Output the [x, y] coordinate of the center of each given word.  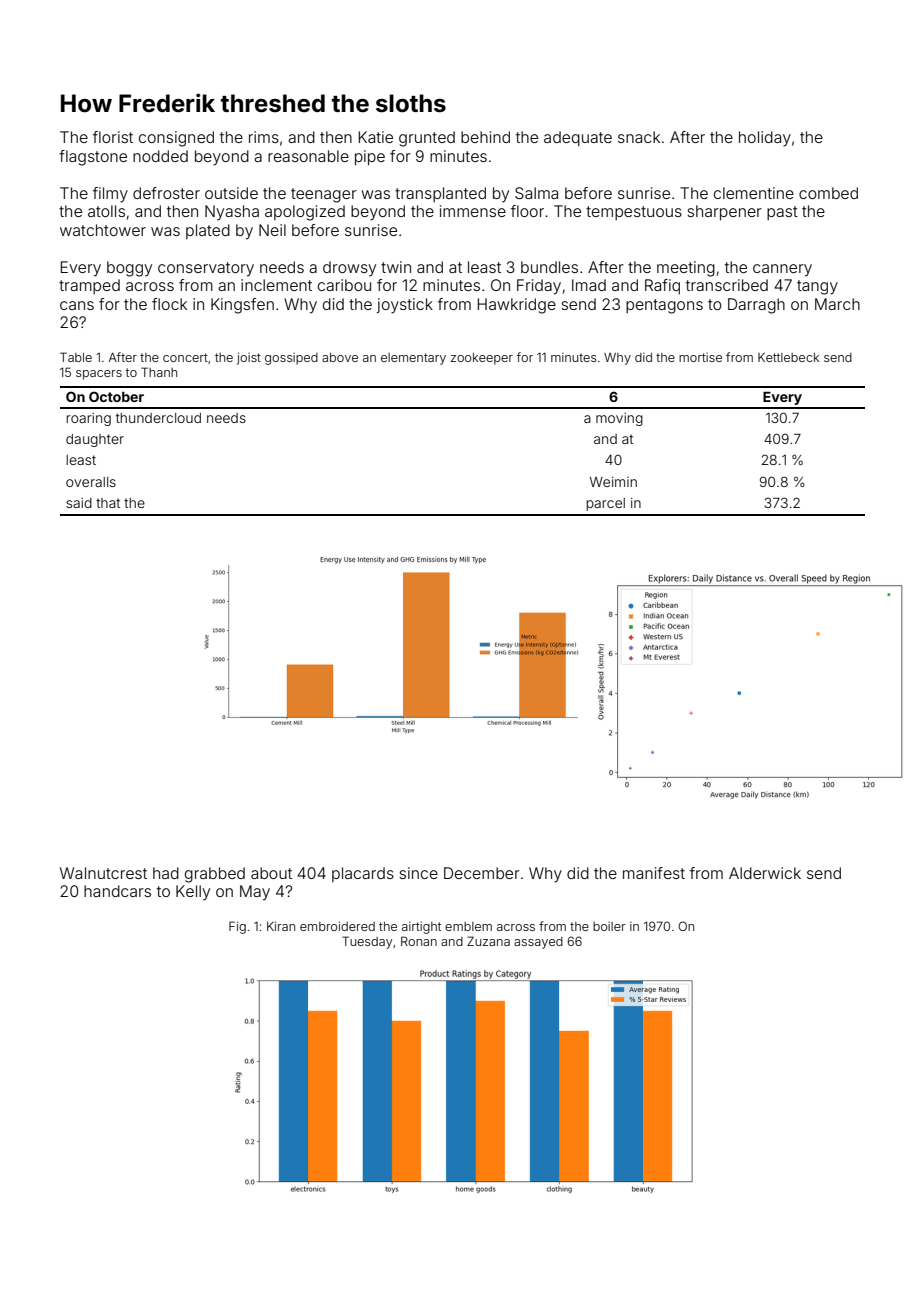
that [108, 503]
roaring [88, 419]
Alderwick [765, 873]
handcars [117, 891]
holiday [765, 139]
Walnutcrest [103, 873]
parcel [605, 504]
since [418, 873]
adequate [578, 138]
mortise [700, 357]
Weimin [613, 482]
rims [264, 137]
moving [619, 419]
